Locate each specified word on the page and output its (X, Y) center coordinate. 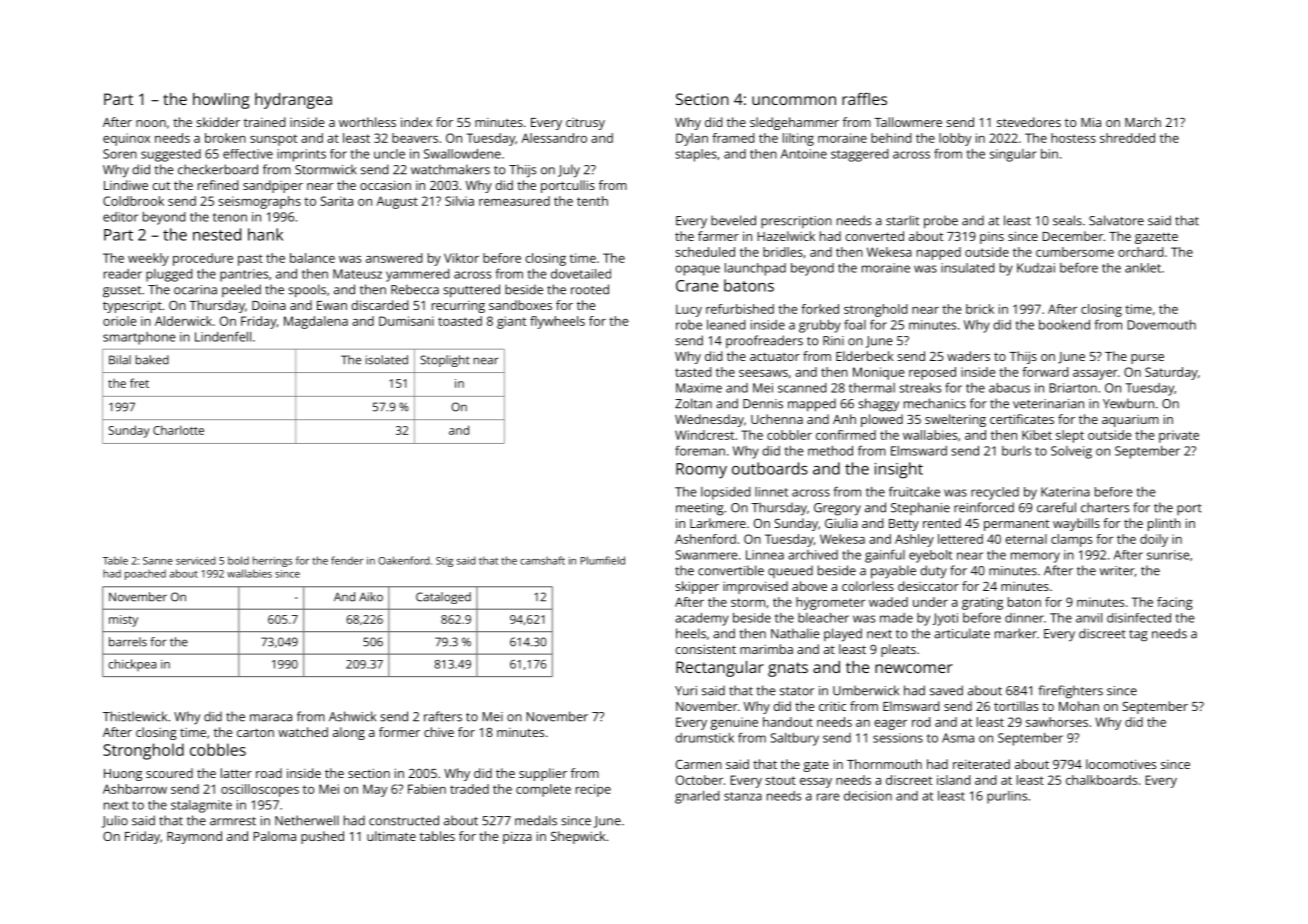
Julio (115, 821)
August (397, 202)
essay (816, 783)
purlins (1007, 797)
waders (968, 356)
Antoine (804, 154)
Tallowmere (908, 122)
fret (139, 383)
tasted (693, 372)
